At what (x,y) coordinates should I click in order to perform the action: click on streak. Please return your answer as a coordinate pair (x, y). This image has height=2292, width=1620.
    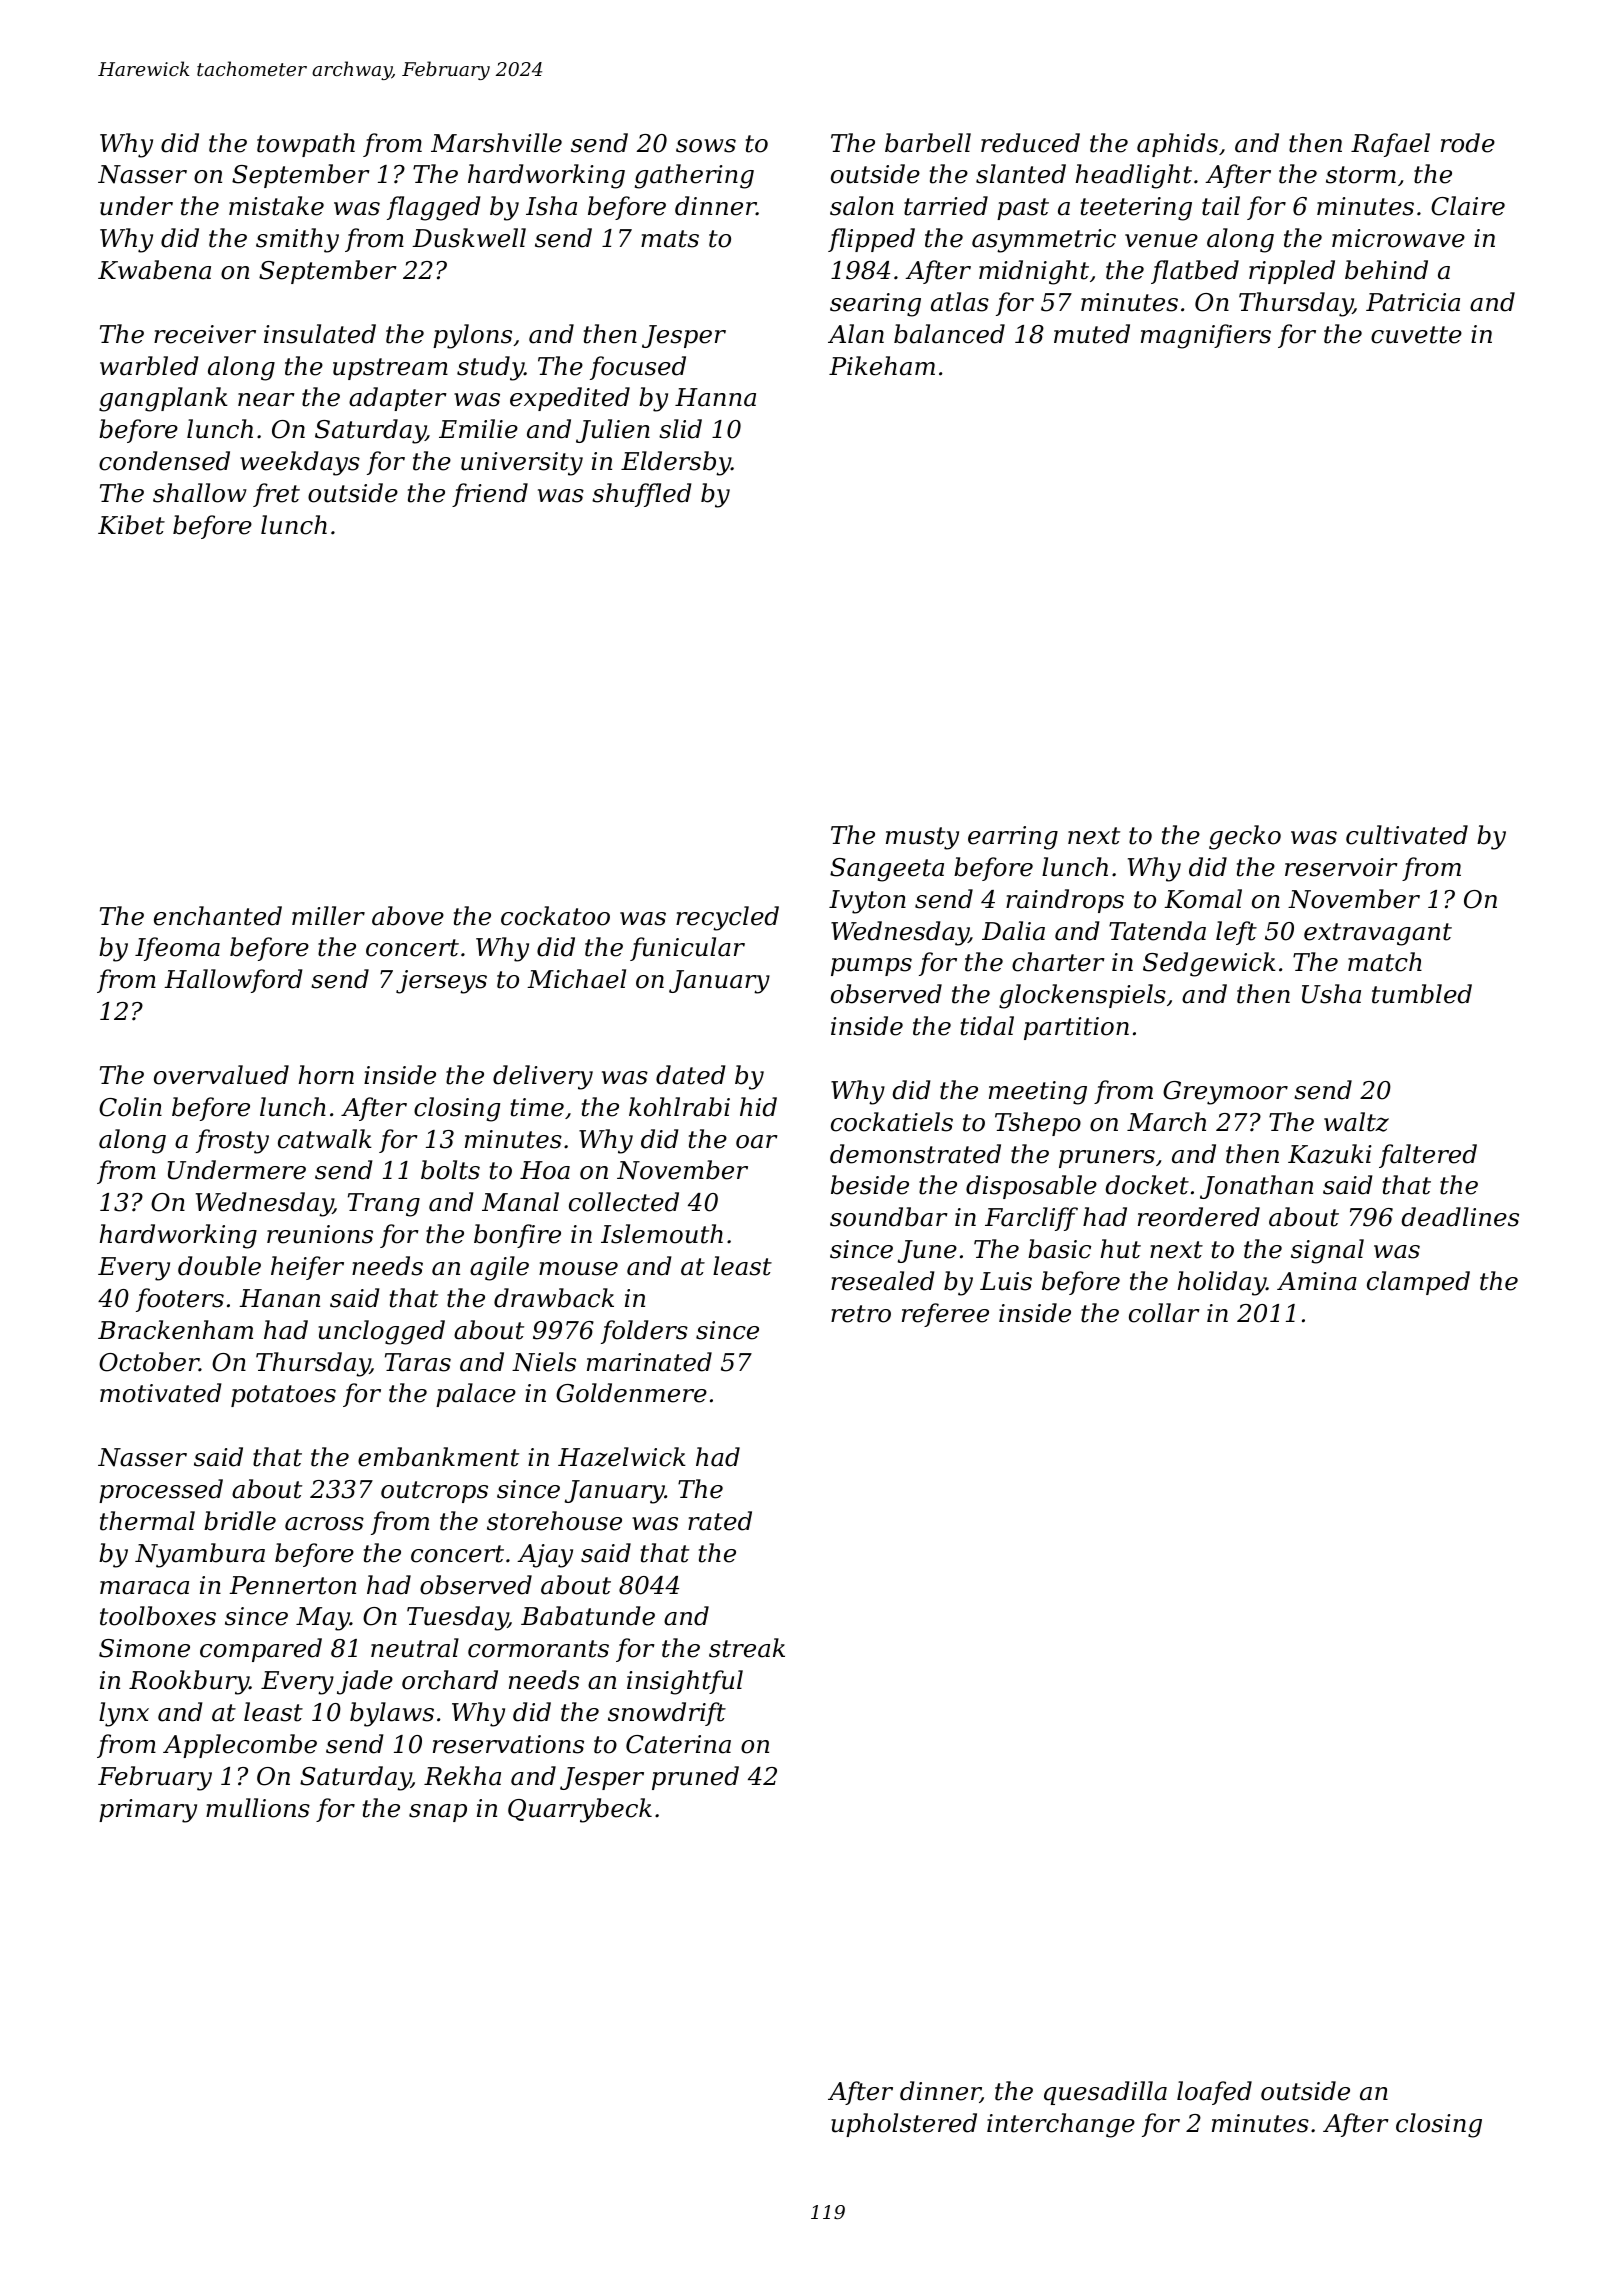
    Looking at the image, I should click on (747, 1648).
